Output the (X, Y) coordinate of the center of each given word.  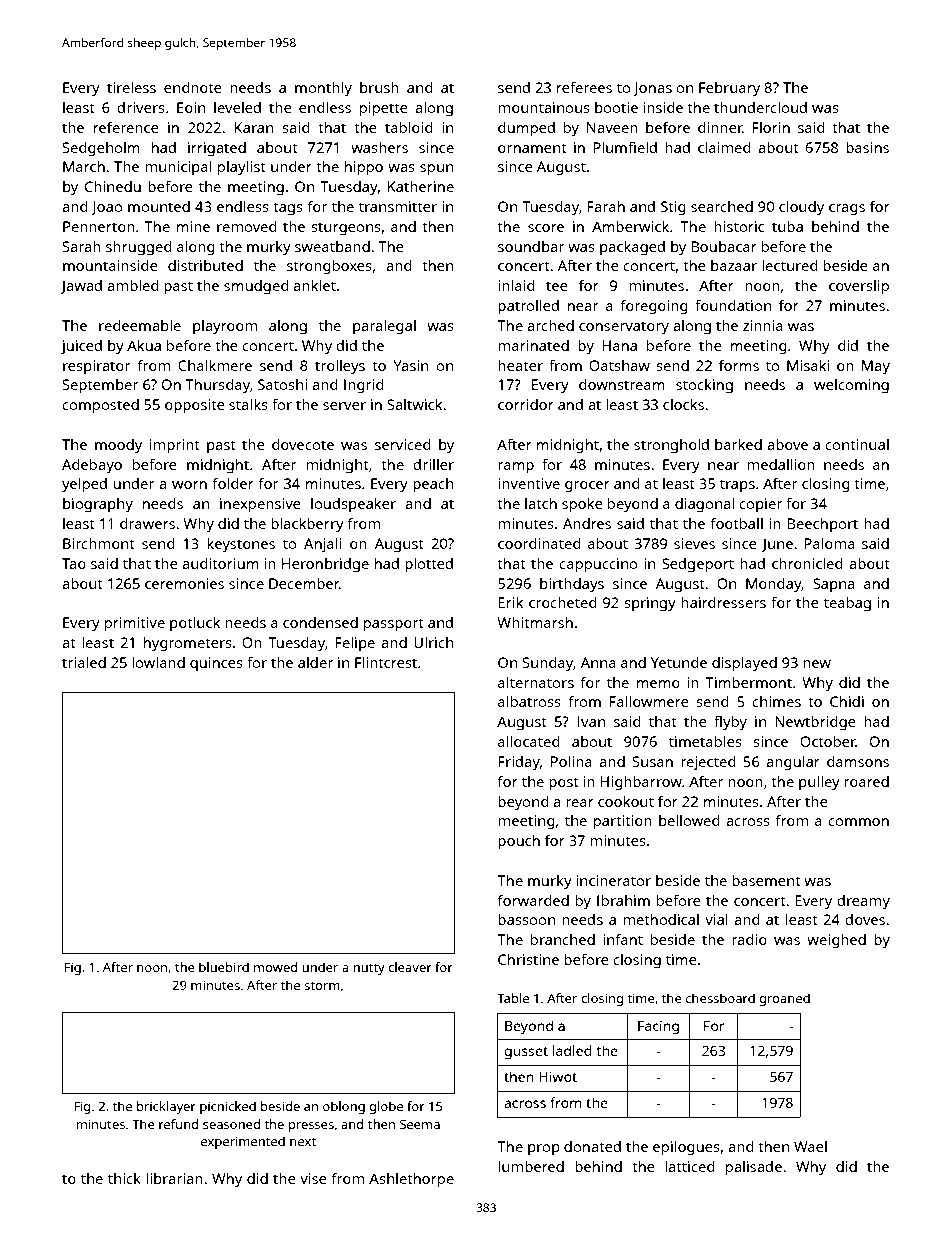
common (858, 822)
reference (126, 127)
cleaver (410, 967)
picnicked (228, 1107)
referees (584, 87)
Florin (771, 127)
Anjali (323, 545)
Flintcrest (386, 662)
